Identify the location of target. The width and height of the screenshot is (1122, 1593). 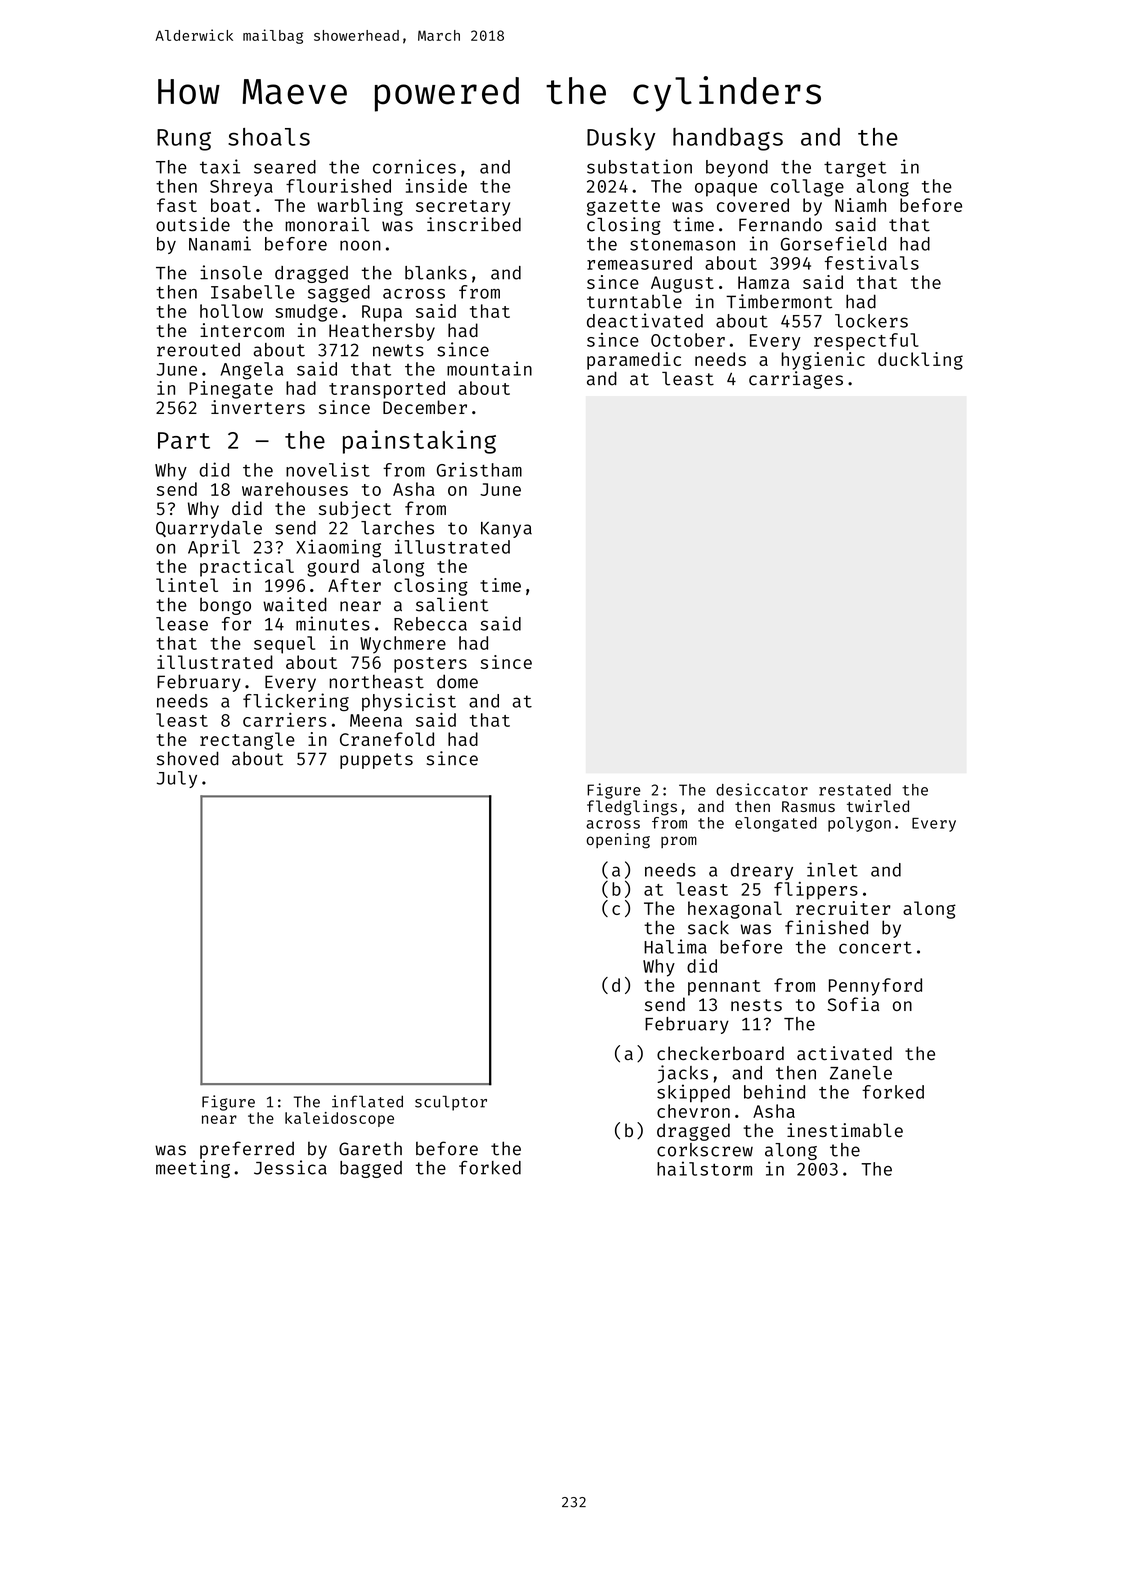
(855, 169).
